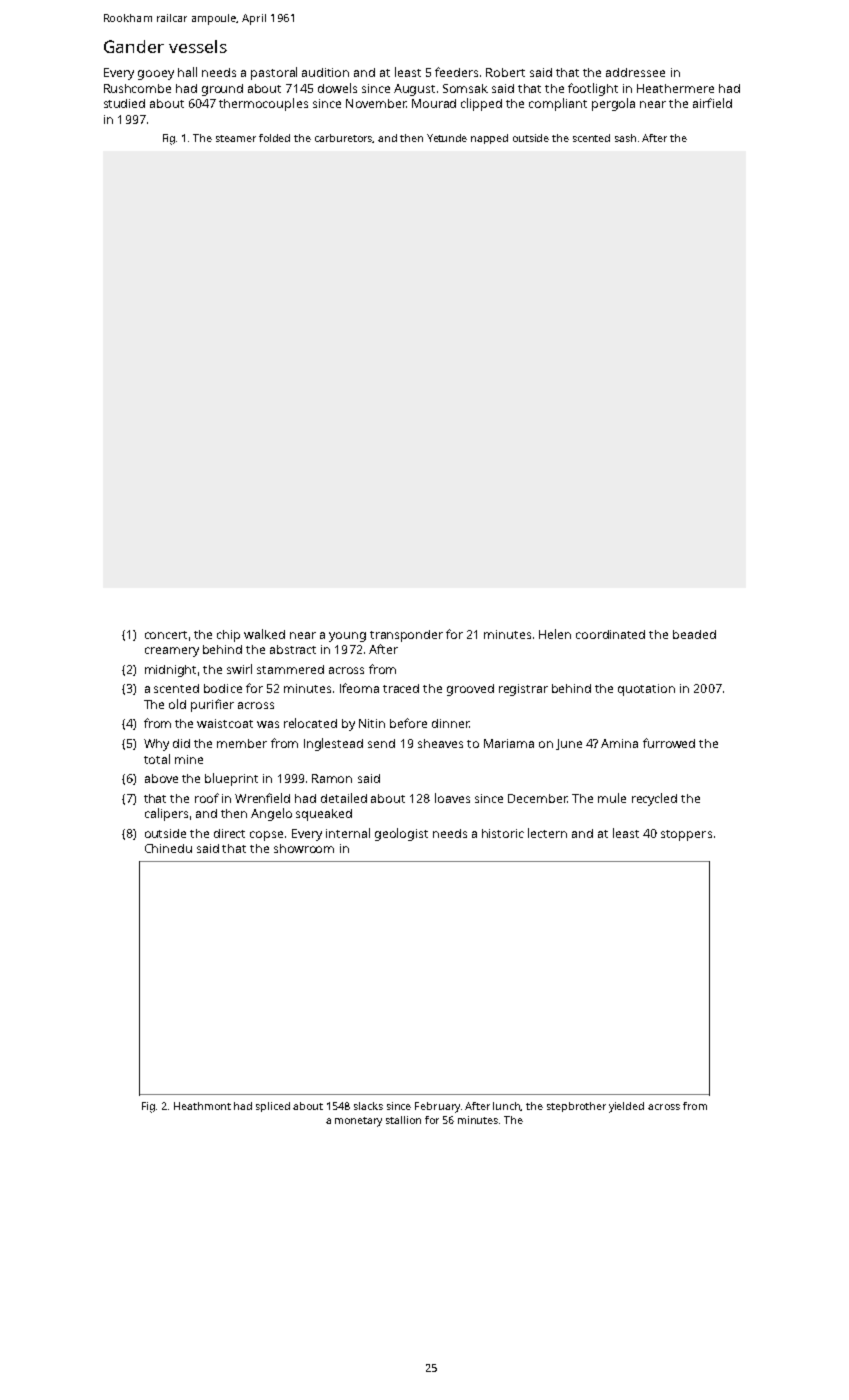 This screenshot has width=849, height=1400. I want to click on steamer, so click(236, 138).
